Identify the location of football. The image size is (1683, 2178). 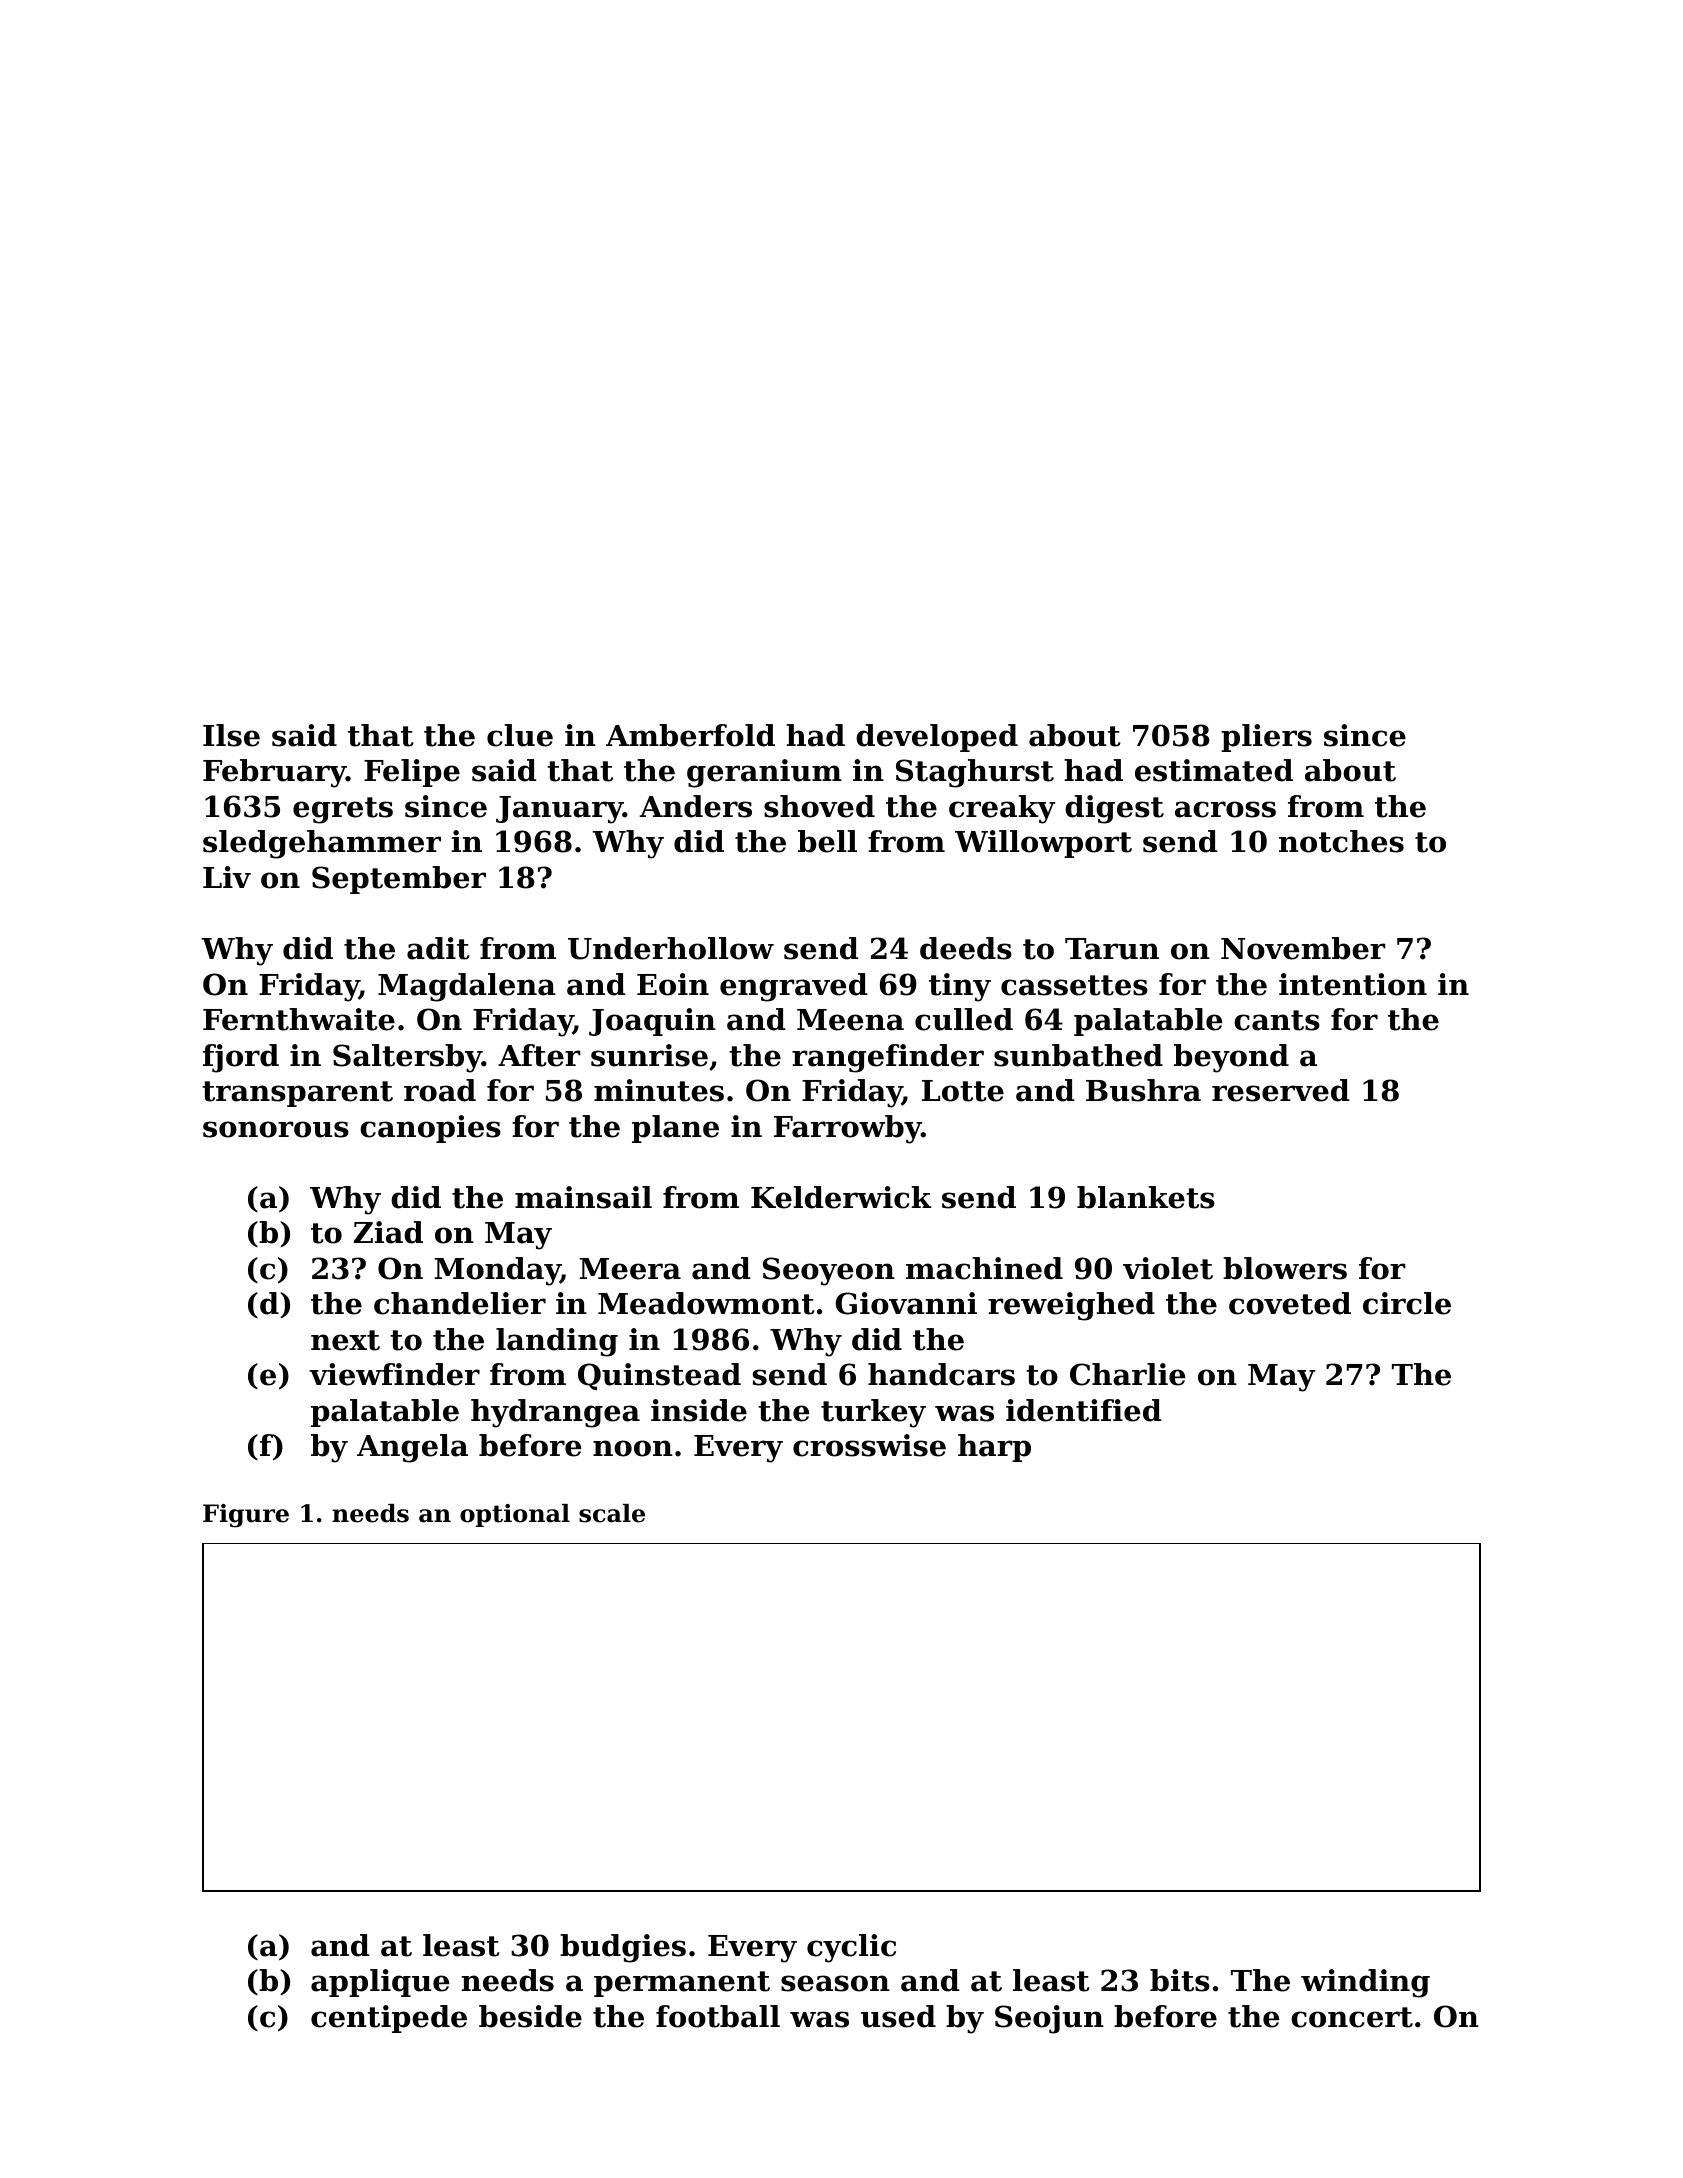
(718, 2016).
